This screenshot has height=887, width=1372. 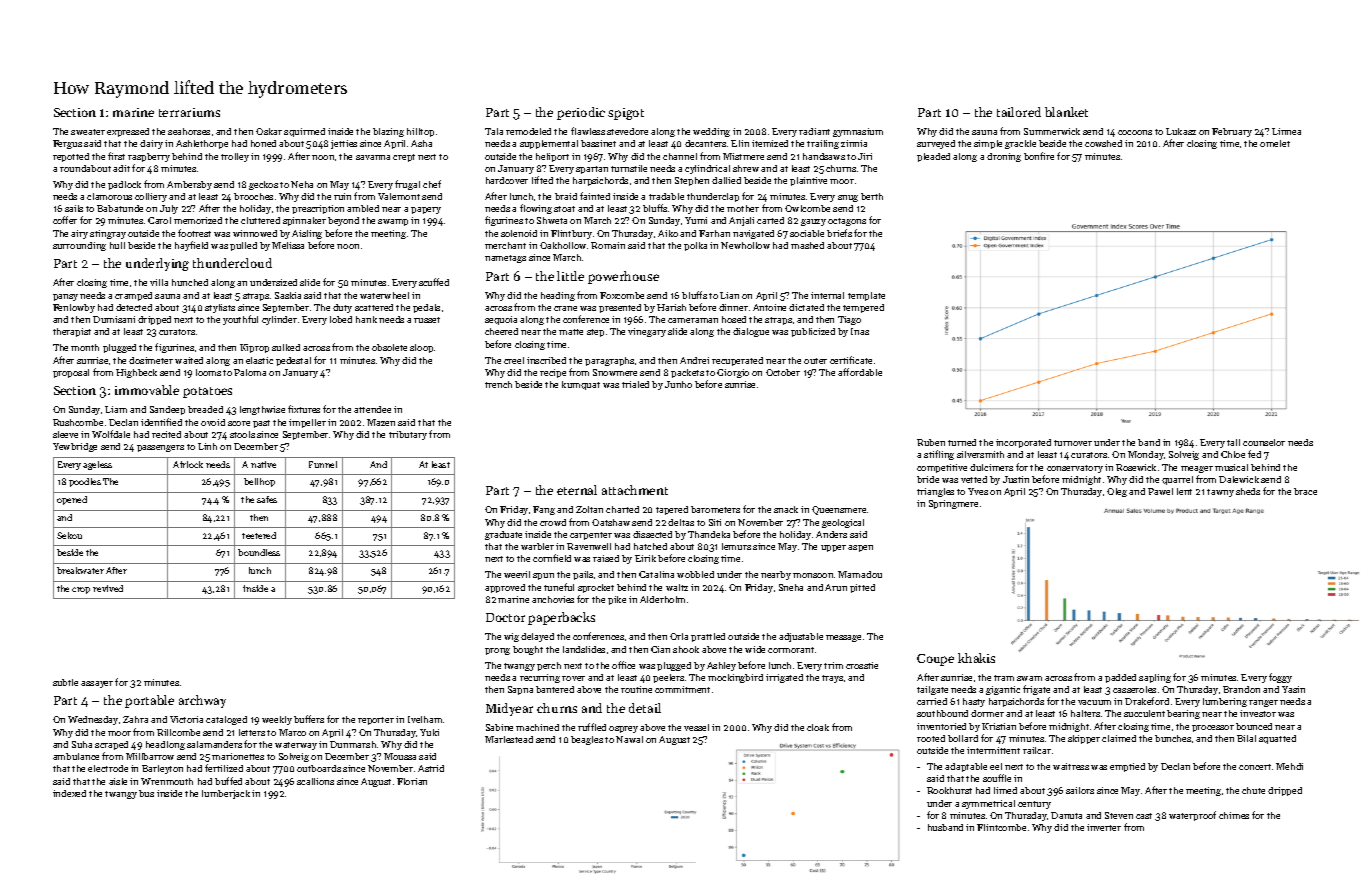 I want to click on stingray, so click(x=108, y=234).
